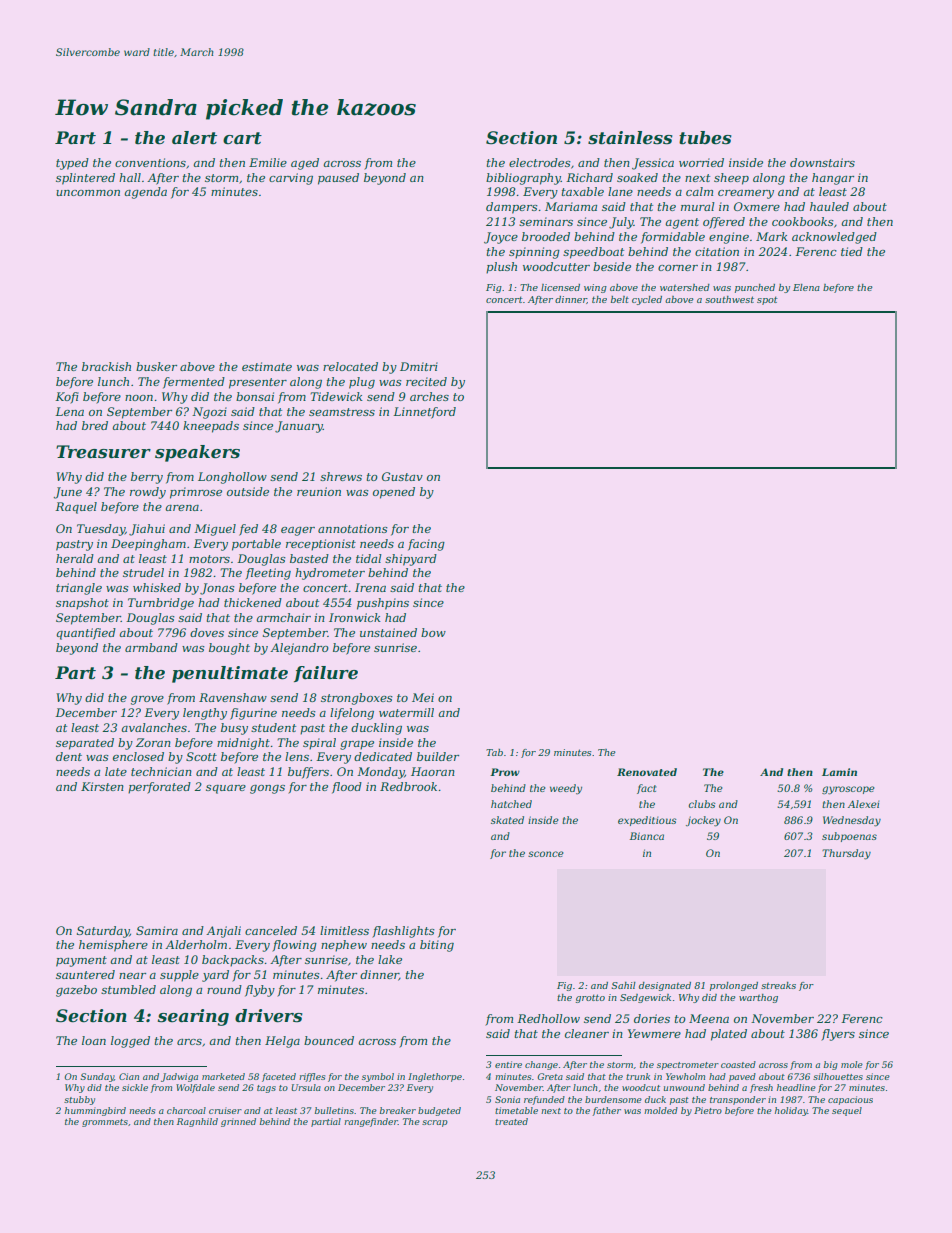 The height and width of the screenshot is (1233, 952). Describe the element at coordinates (378, 1077) in the screenshot. I see `symbol` at that location.
